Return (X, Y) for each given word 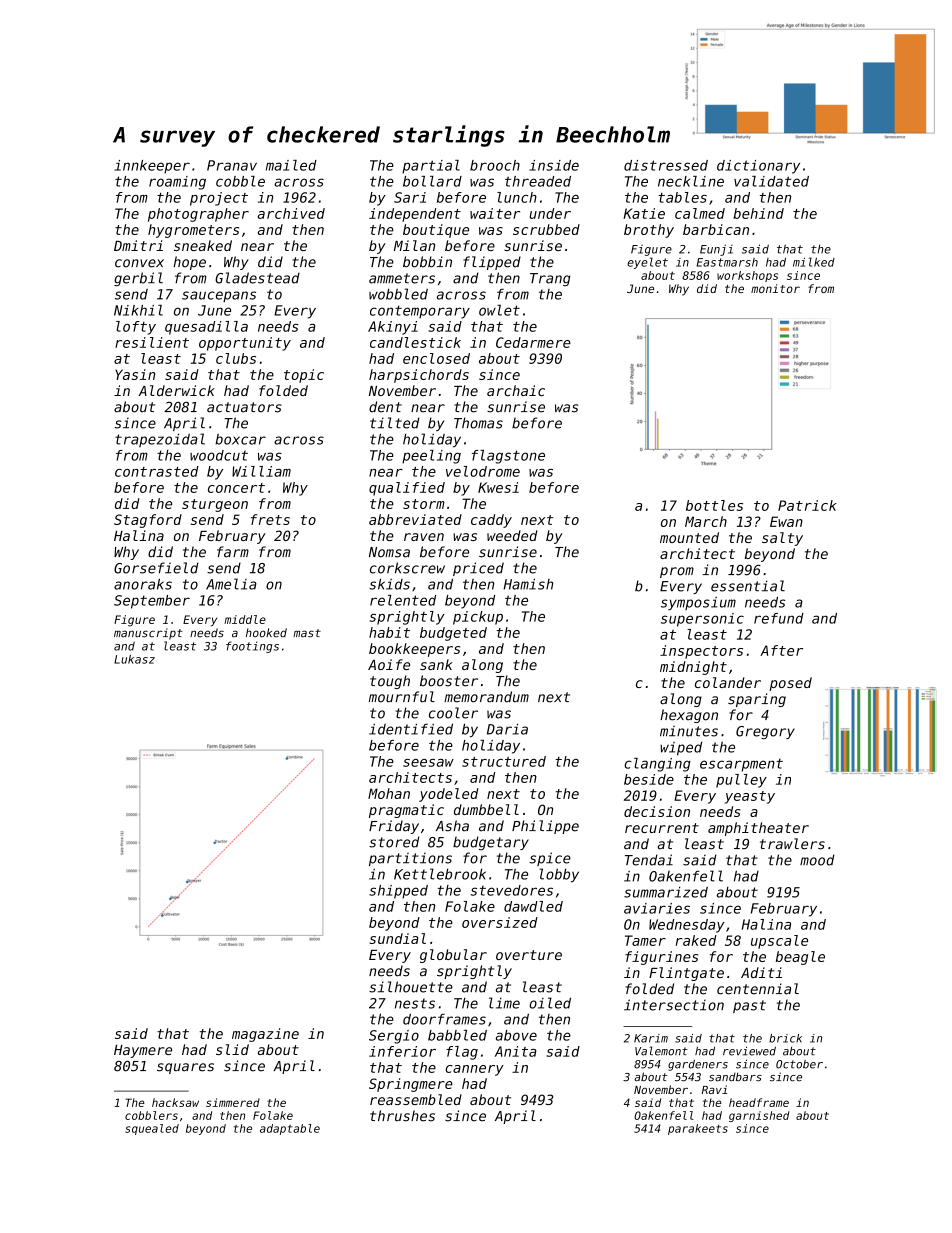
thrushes (402, 1116)
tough (390, 682)
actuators (244, 407)
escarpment (741, 765)
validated (771, 181)
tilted (395, 423)
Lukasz (134, 659)
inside (554, 165)
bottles (714, 505)
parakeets (698, 1129)
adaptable (290, 1129)
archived (291, 213)
